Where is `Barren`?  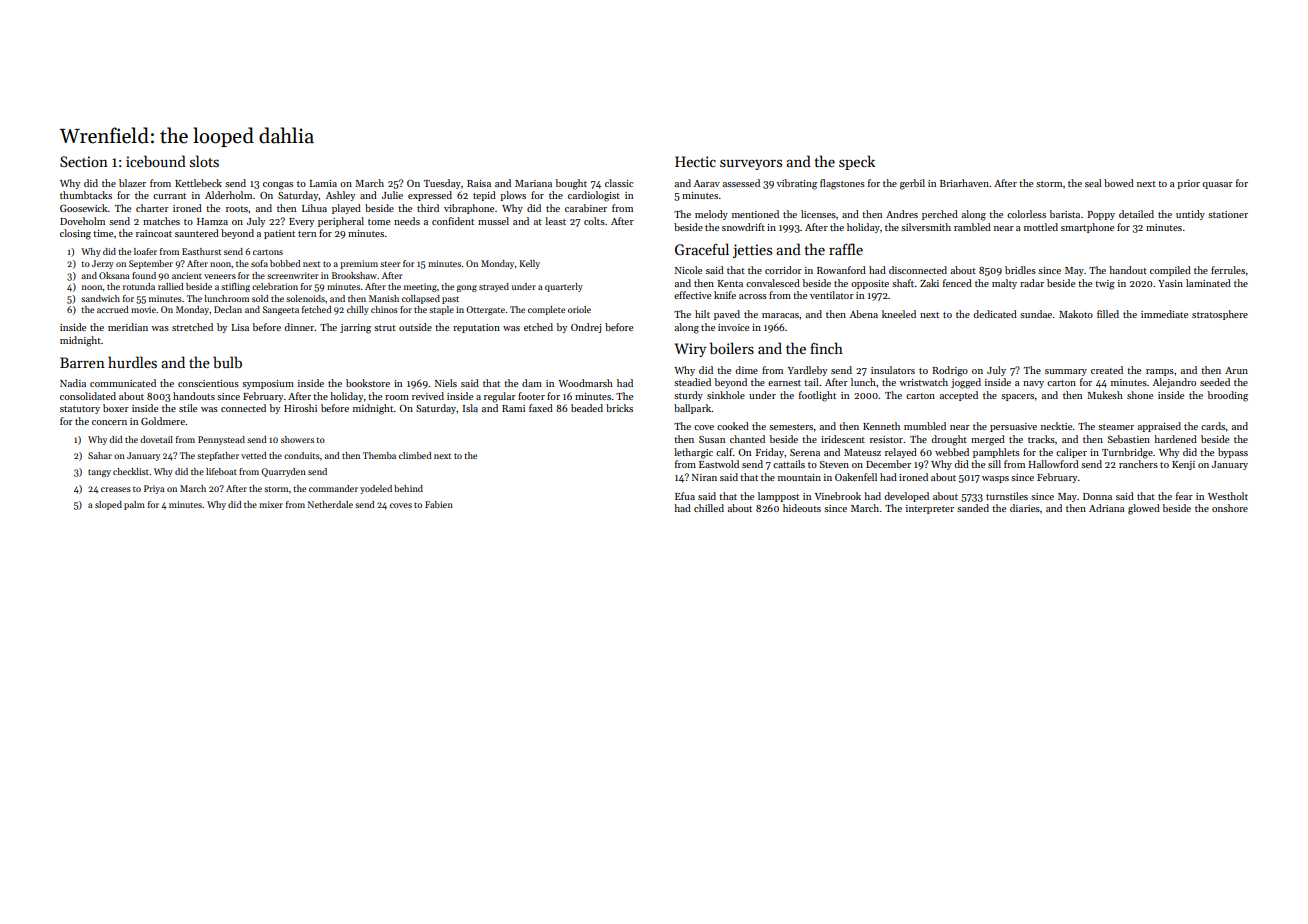
Barren is located at coordinates (82, 362).
